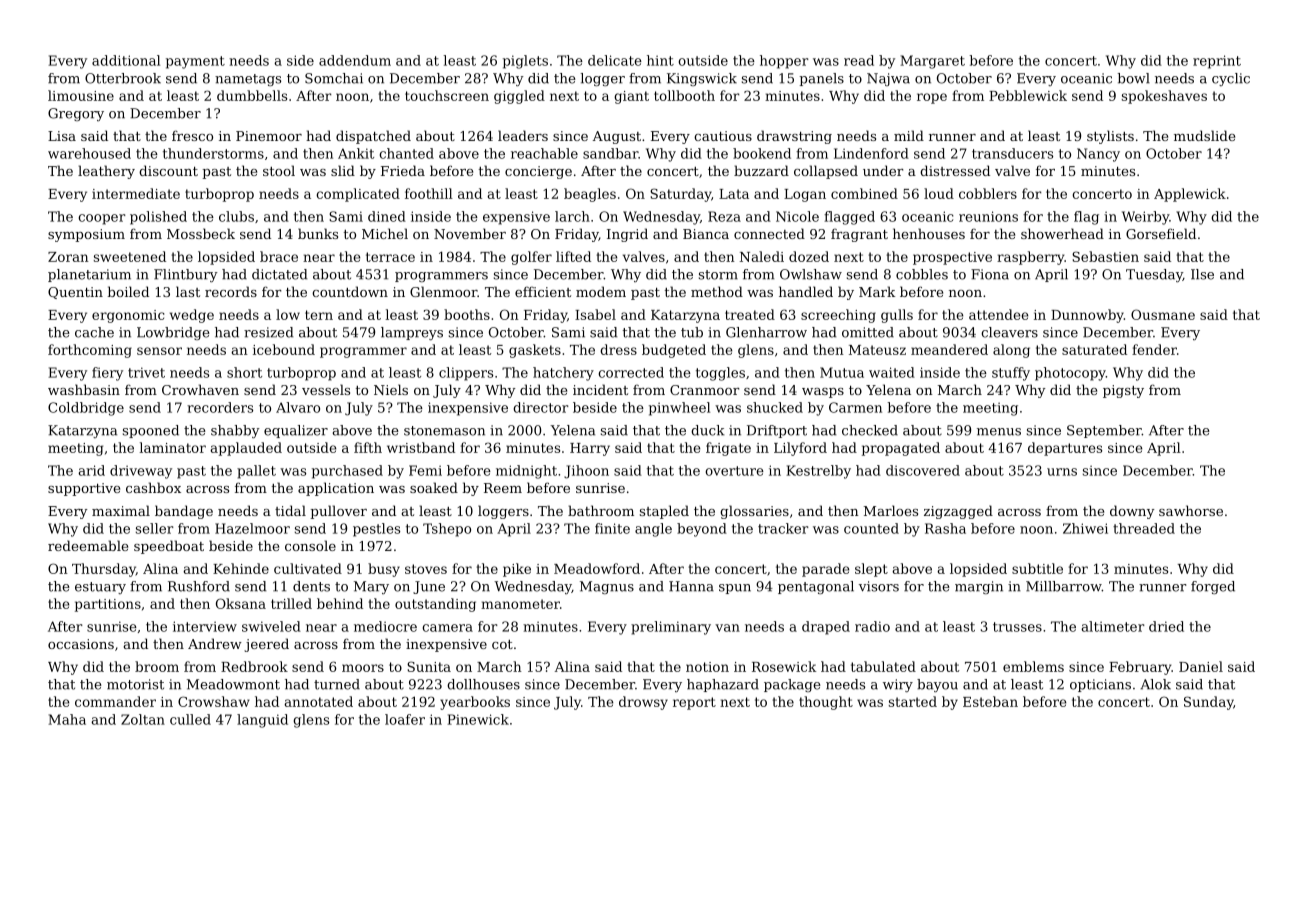 The width and height of the screenshot is (1308, 924). I want to click on subtitle, so click(1037, 568).
